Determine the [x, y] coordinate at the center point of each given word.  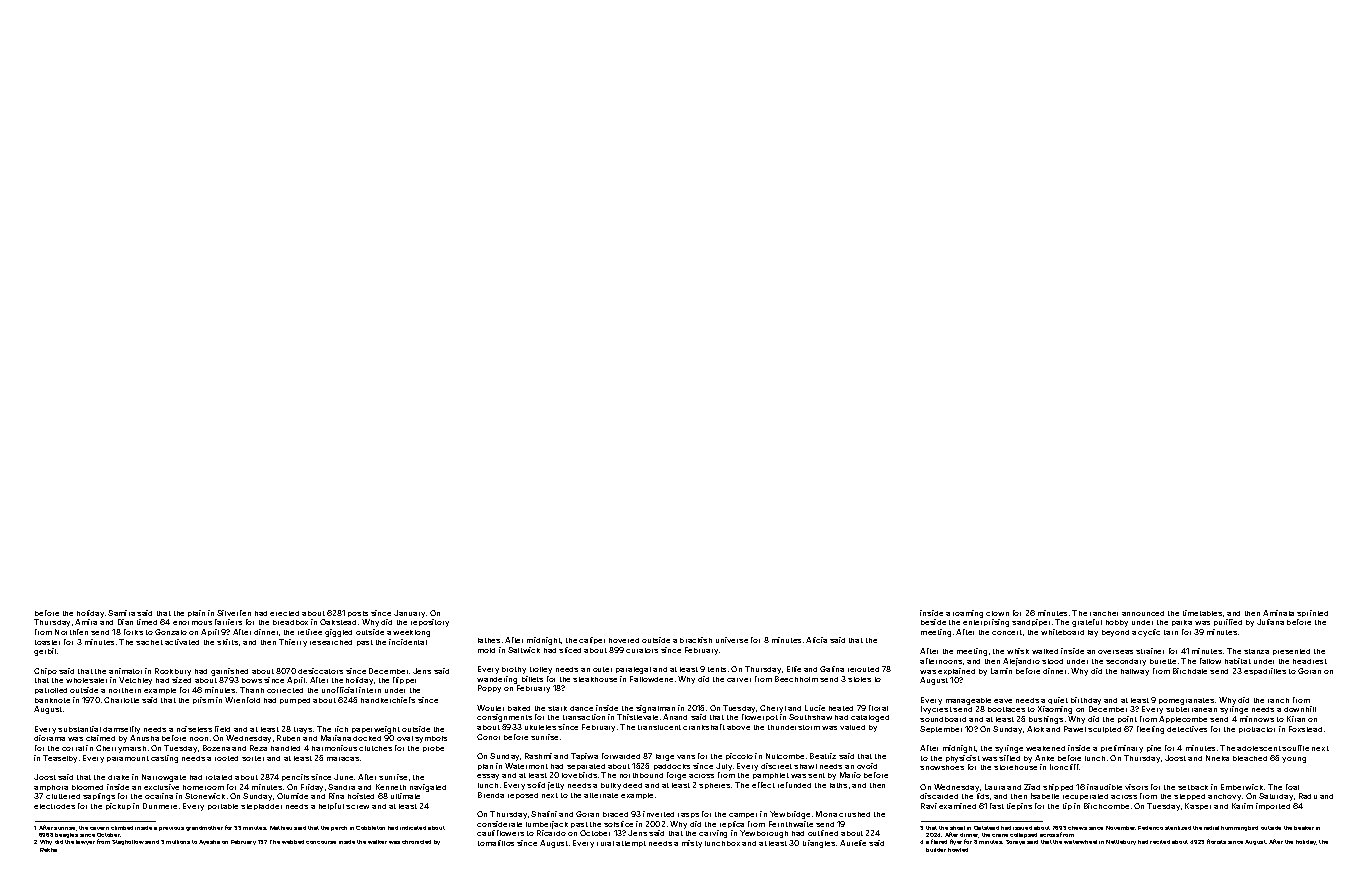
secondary [1126, 662]
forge [676, 776]
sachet [149, 642]
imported [1273, 806]
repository [430, 623]
